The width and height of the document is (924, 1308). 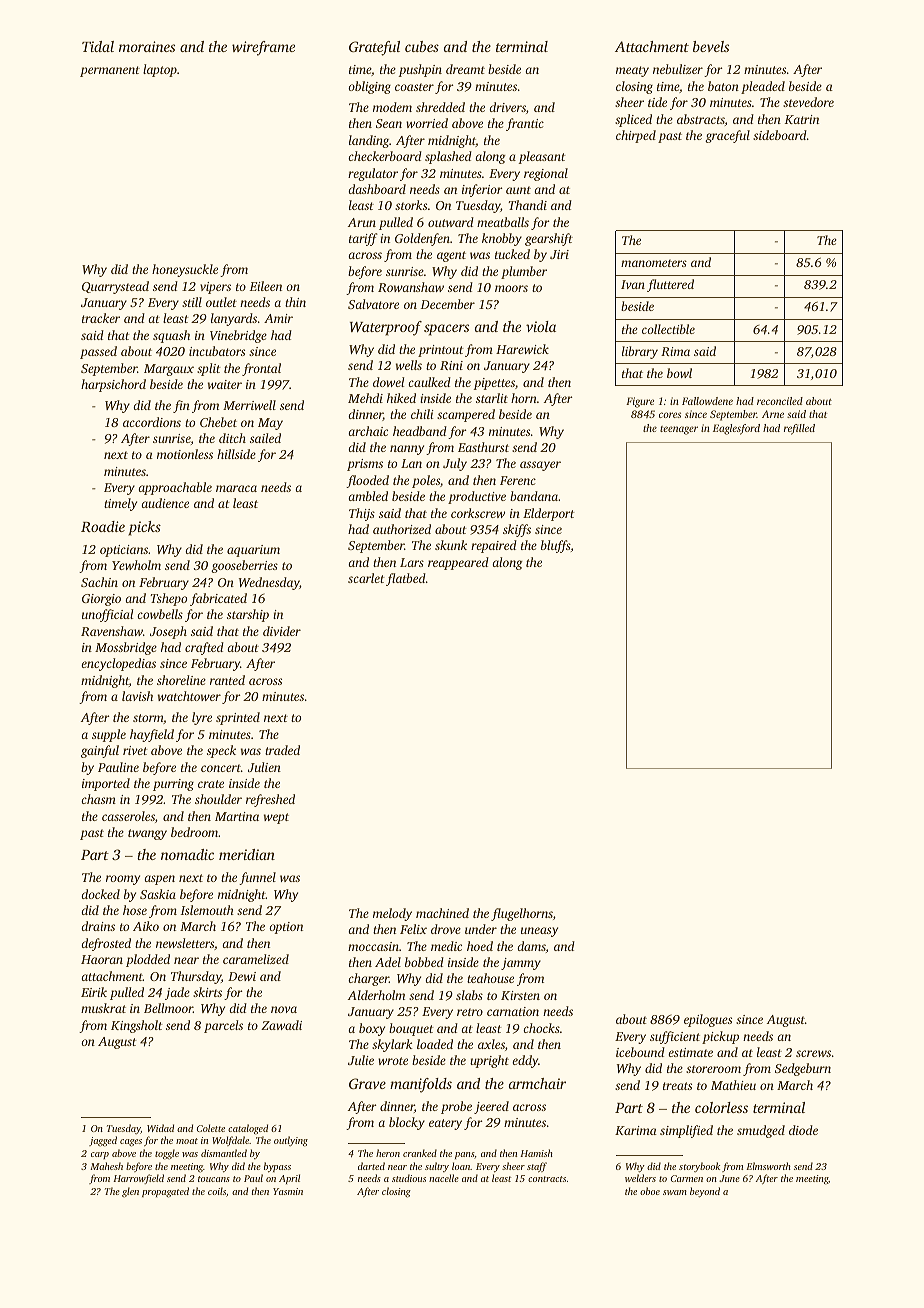 What do you see at coordinates (780, 135) in the document?
I see `sideboard` at bounding box center [780, 135].
